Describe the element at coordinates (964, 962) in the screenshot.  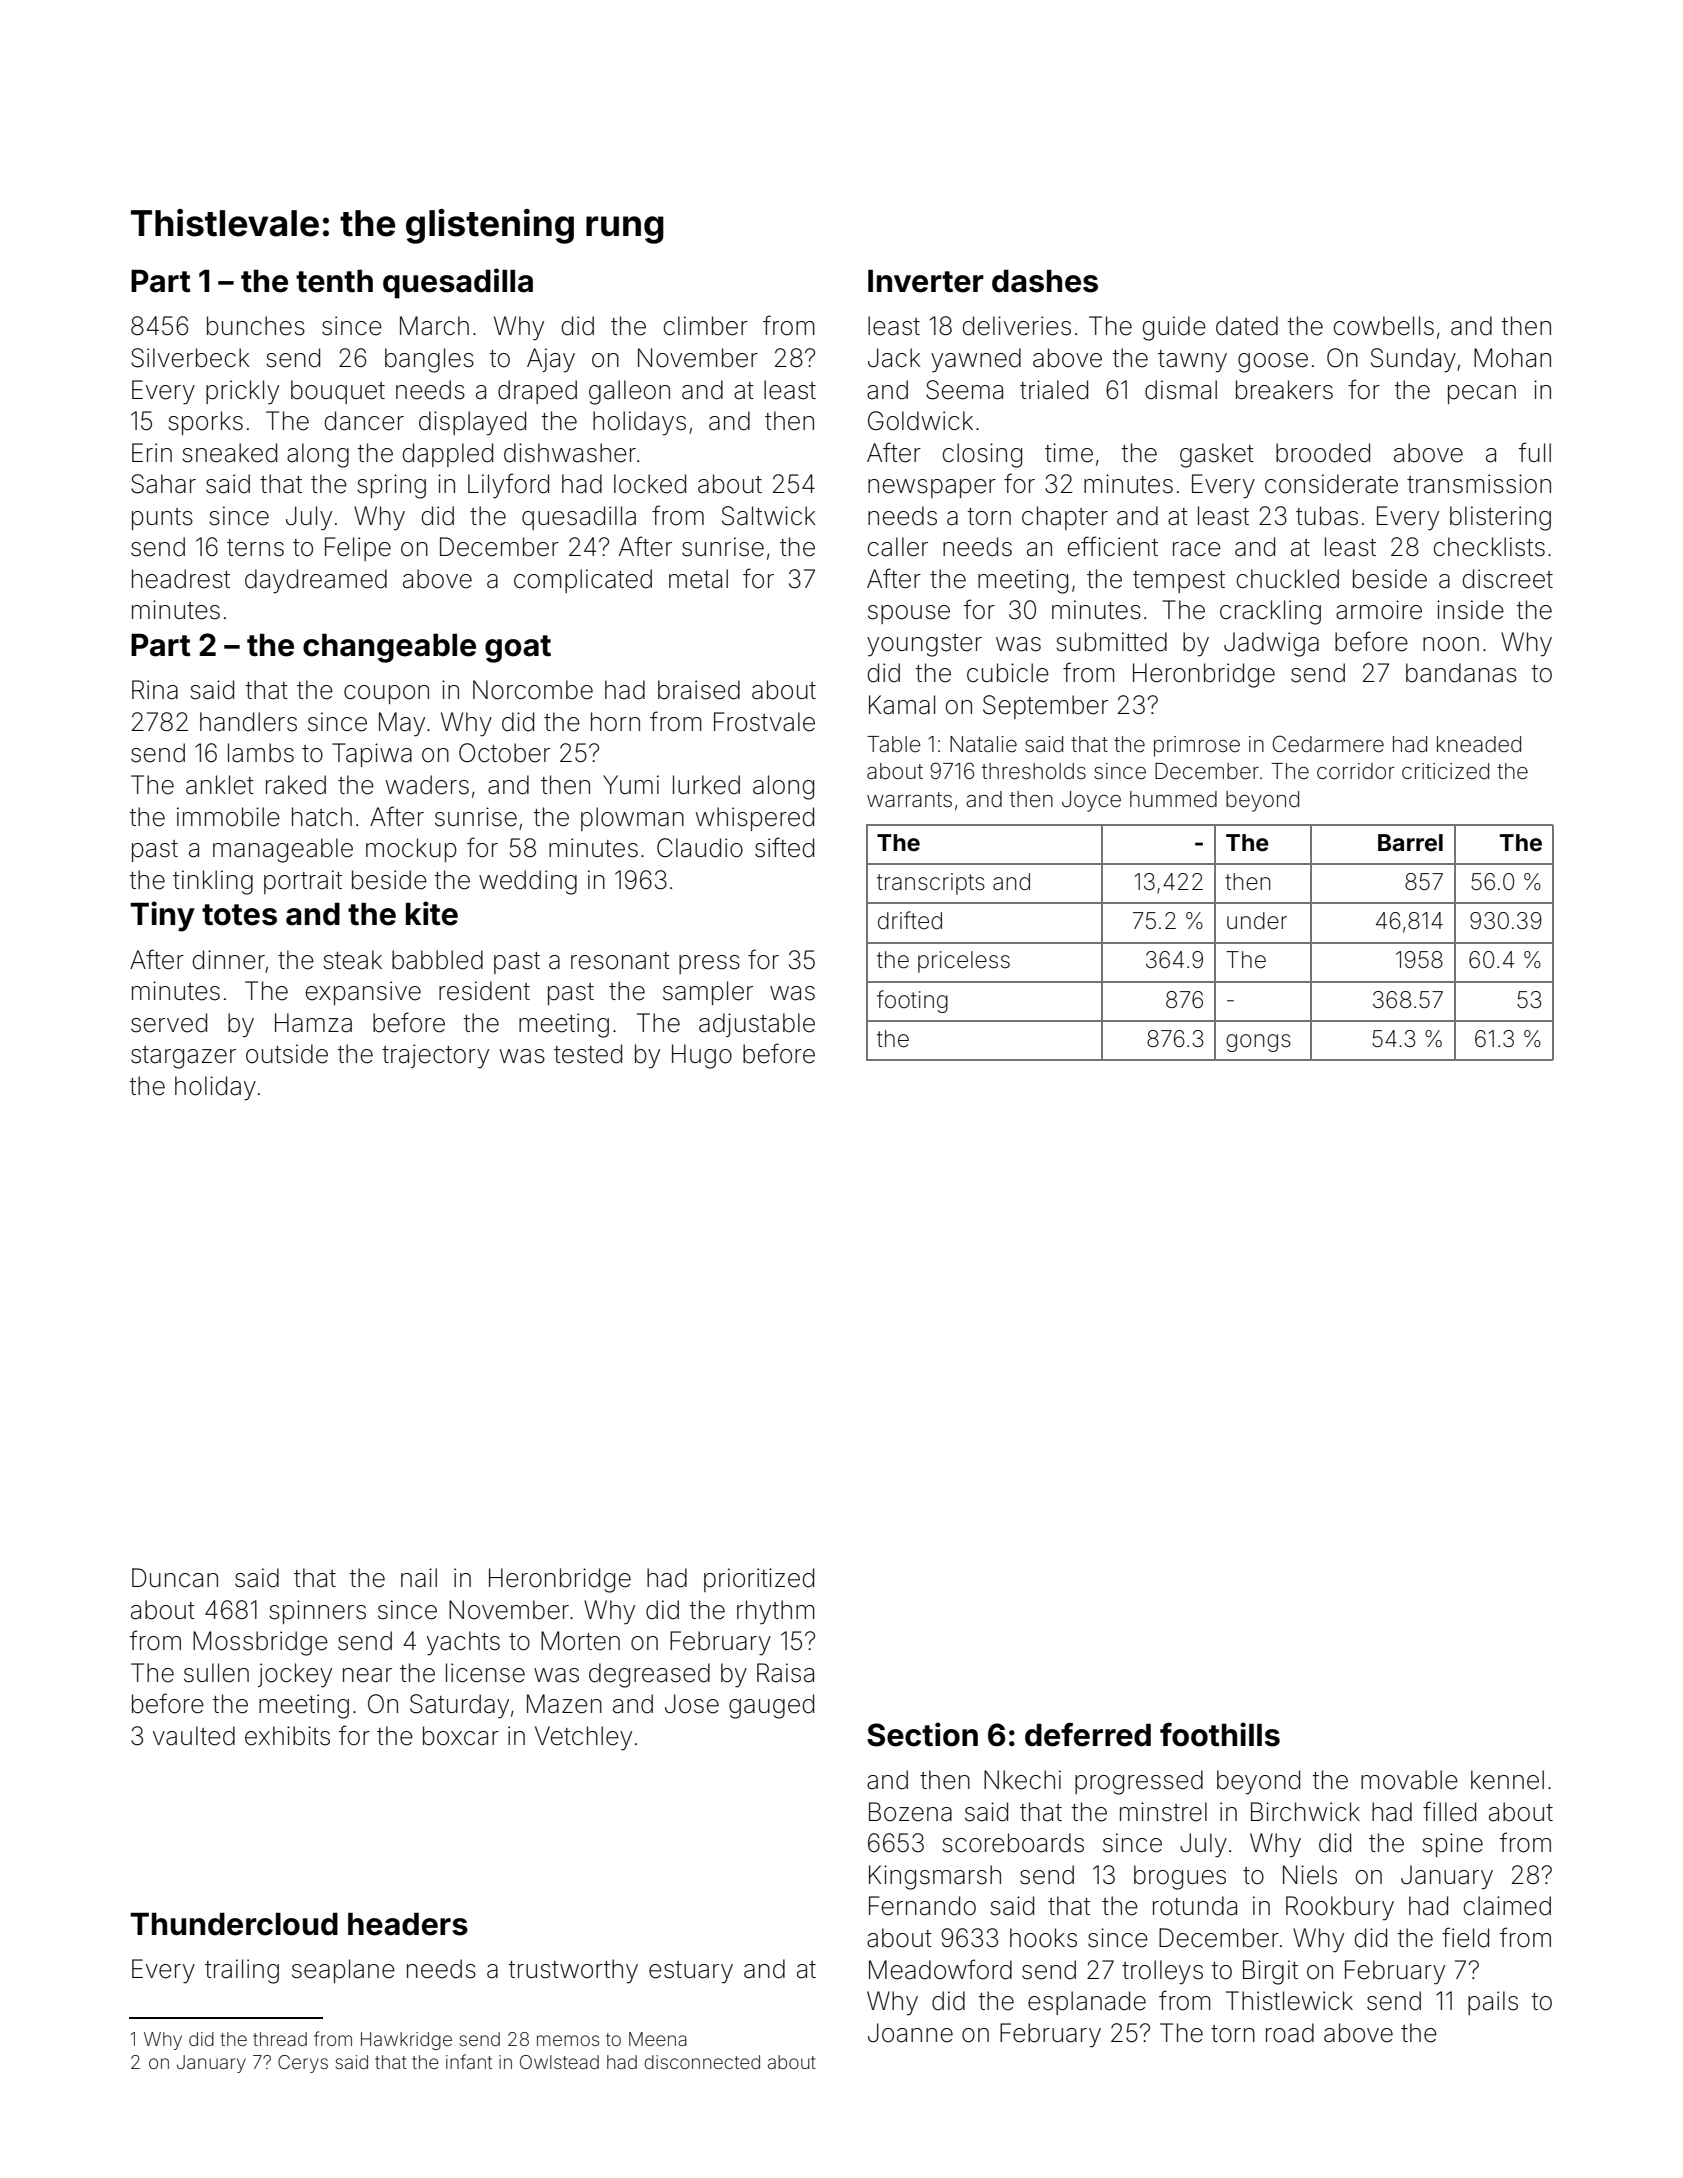
I see `priceless` at that location.
